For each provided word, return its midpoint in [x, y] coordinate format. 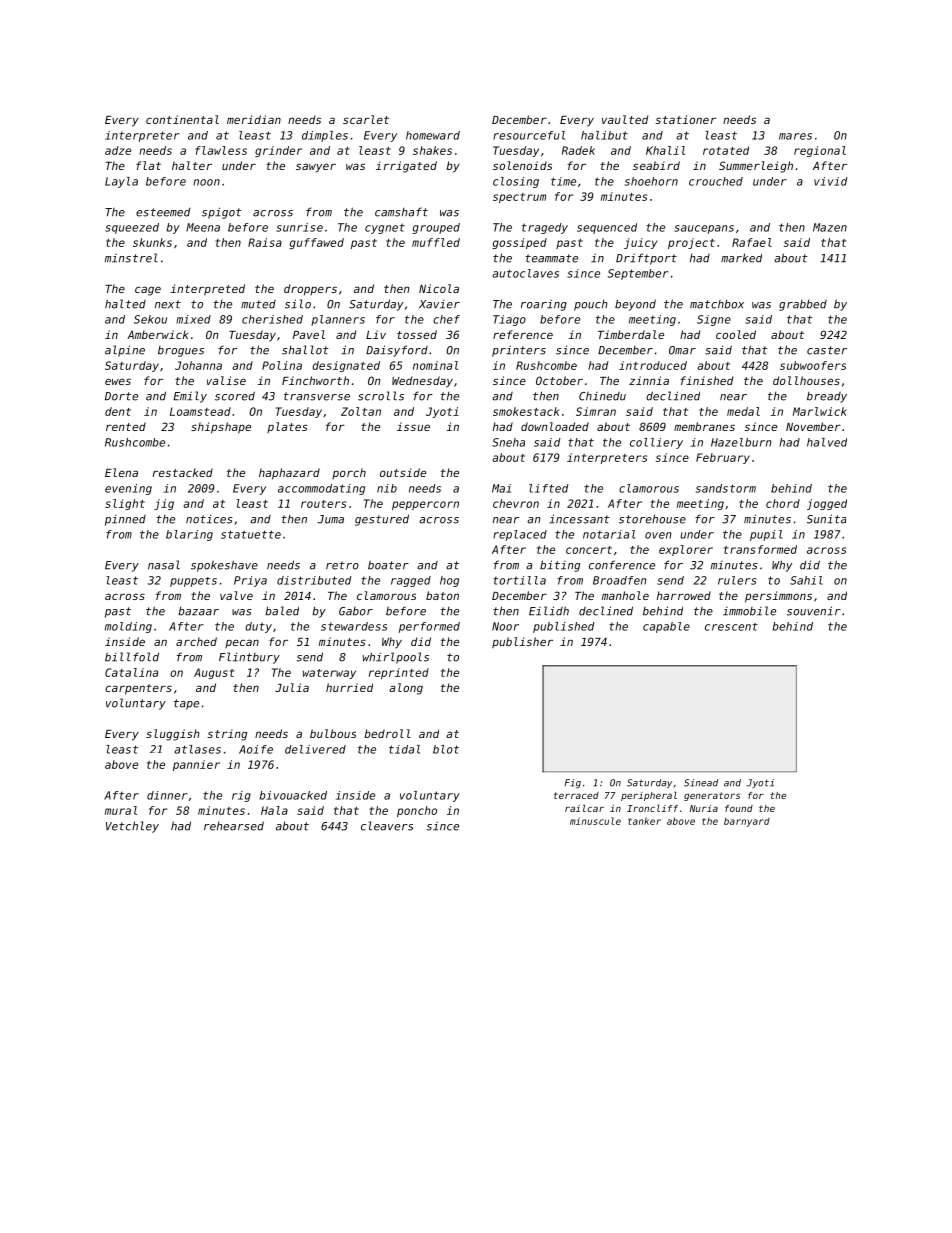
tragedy [545, 228]
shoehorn [651, 181]
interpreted [207, 290]
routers [323, 504]
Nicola [439, 288]
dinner [167, 795]
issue [413, 426]
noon [206, 182]
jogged [827, 504]
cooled [736, 334]
